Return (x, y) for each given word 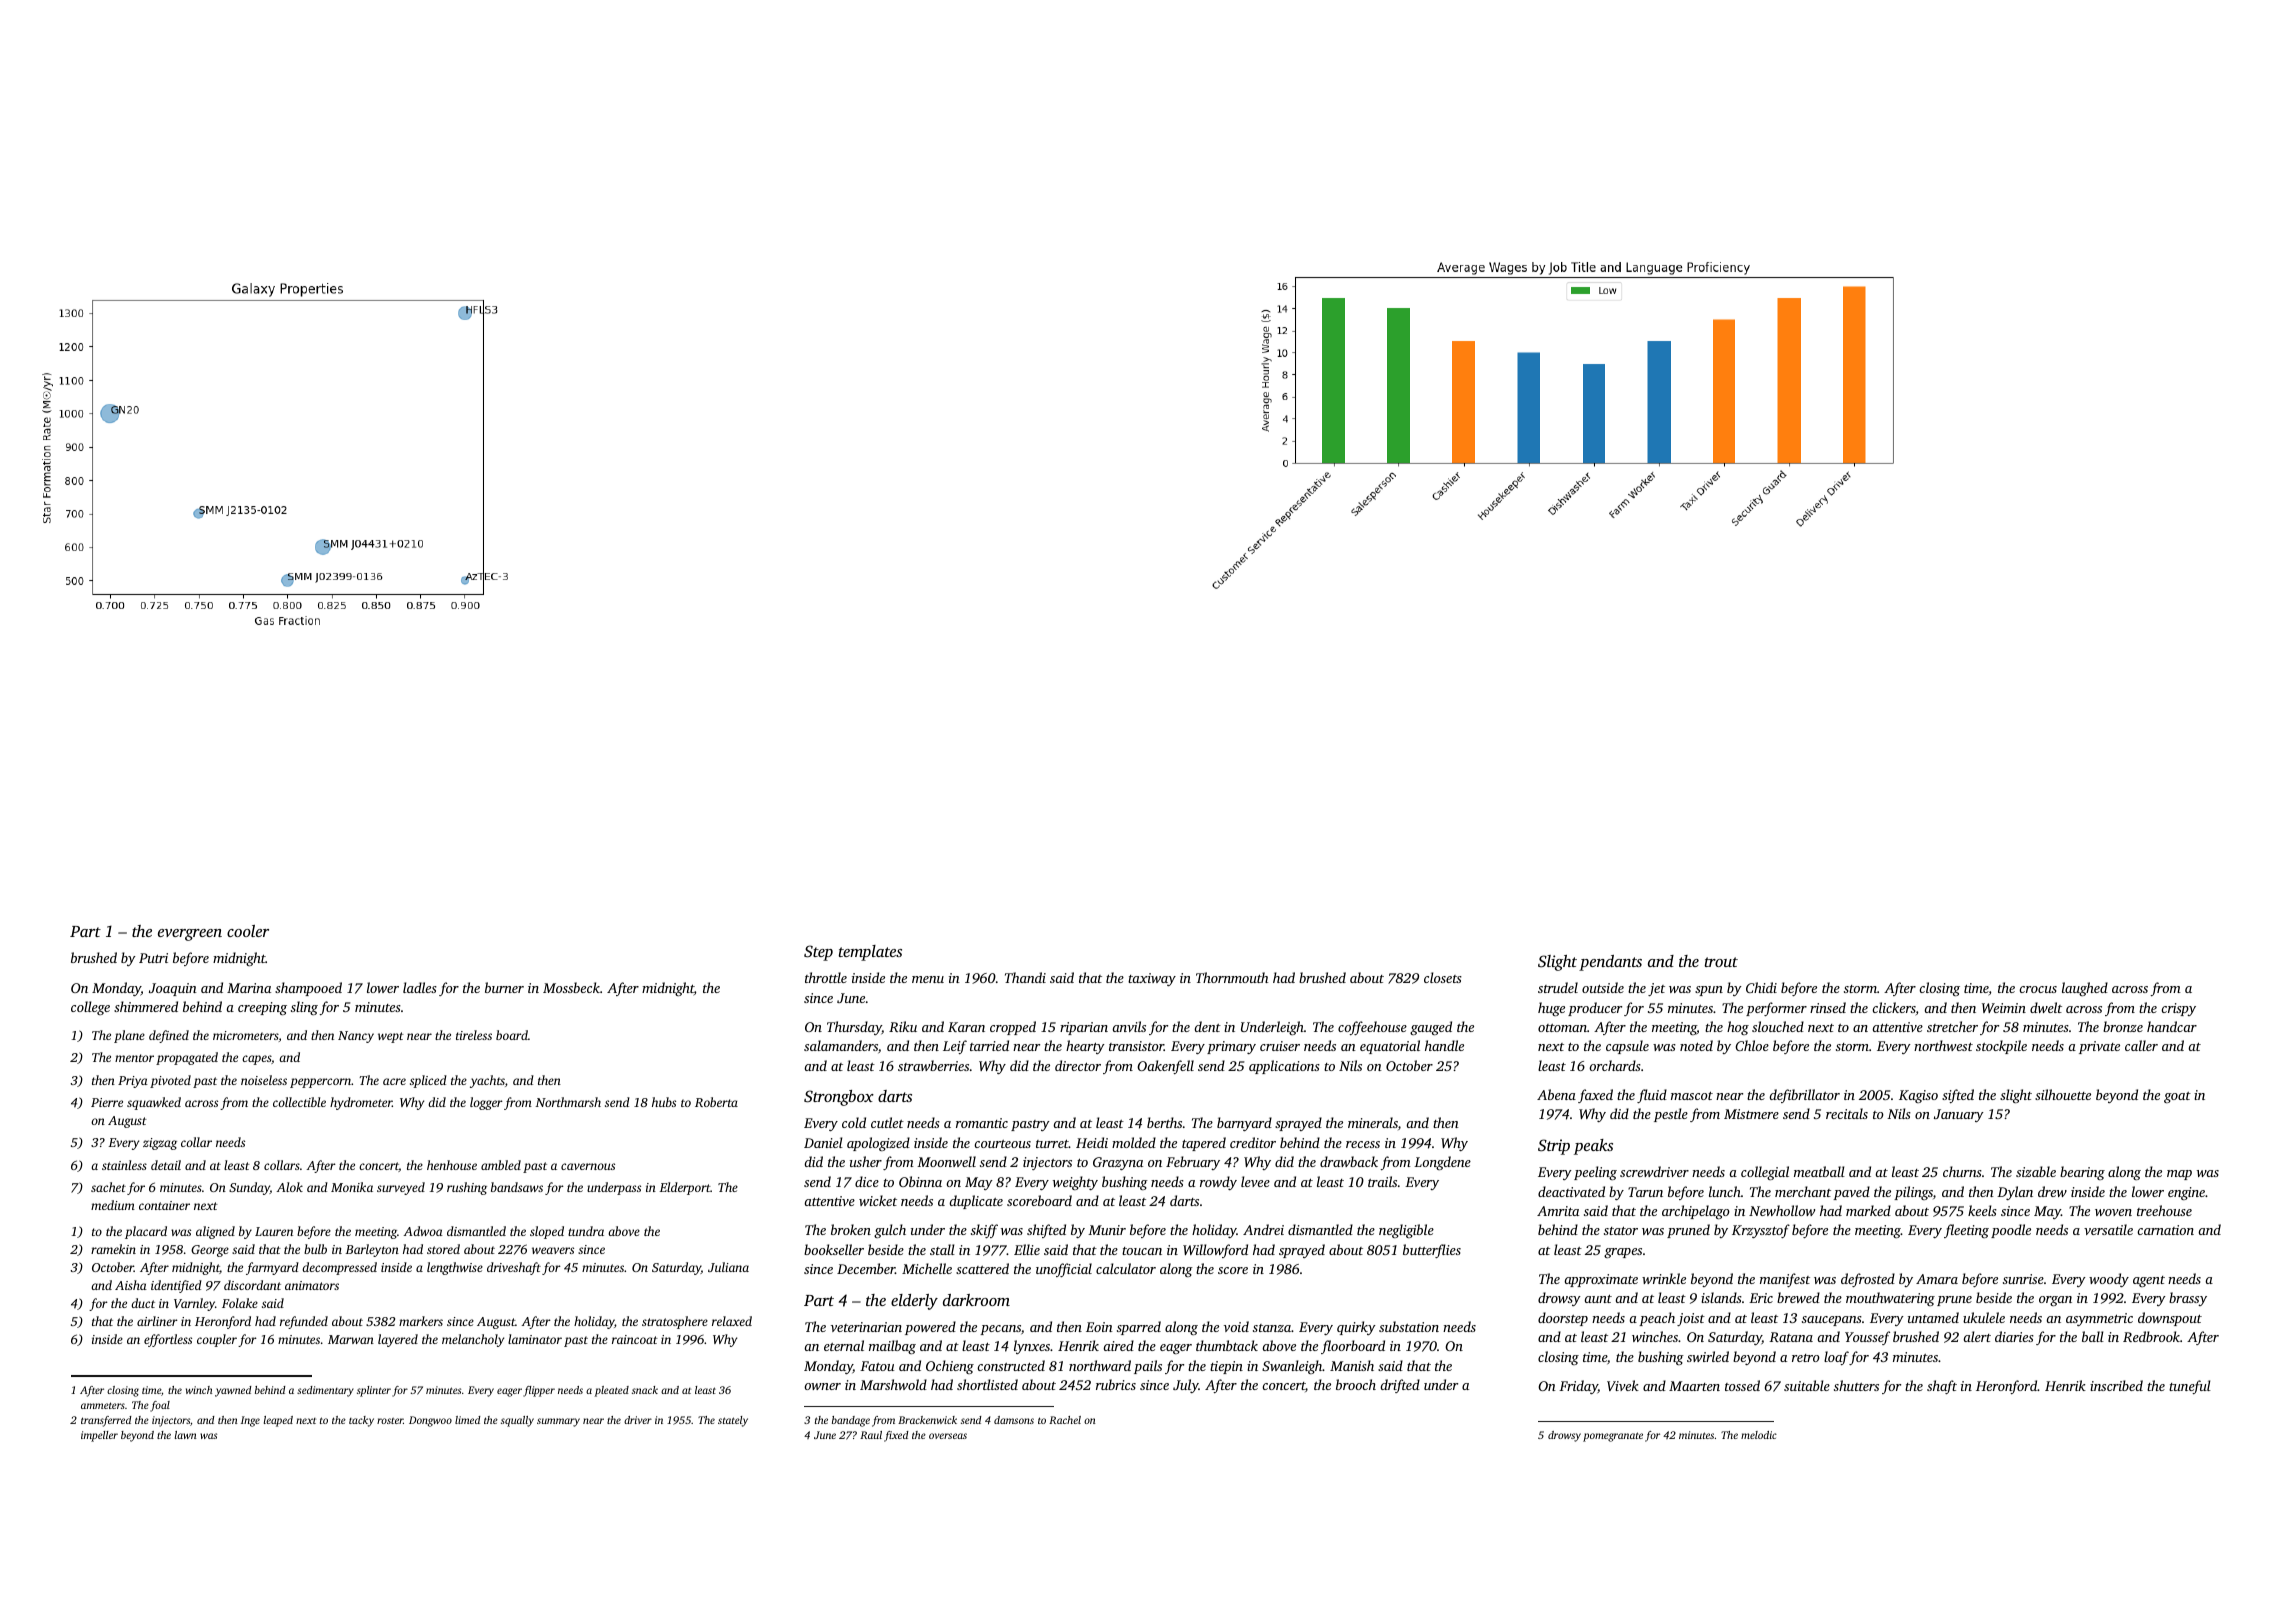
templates (870, 953)
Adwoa (423, 1231)
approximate (1601, 1280)
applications (1284, 1067)
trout (1721, 962)
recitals (1847, 1113)
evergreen (190, 935)
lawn (186, 1435)
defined (169, 1036)
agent (2149, 1281)
